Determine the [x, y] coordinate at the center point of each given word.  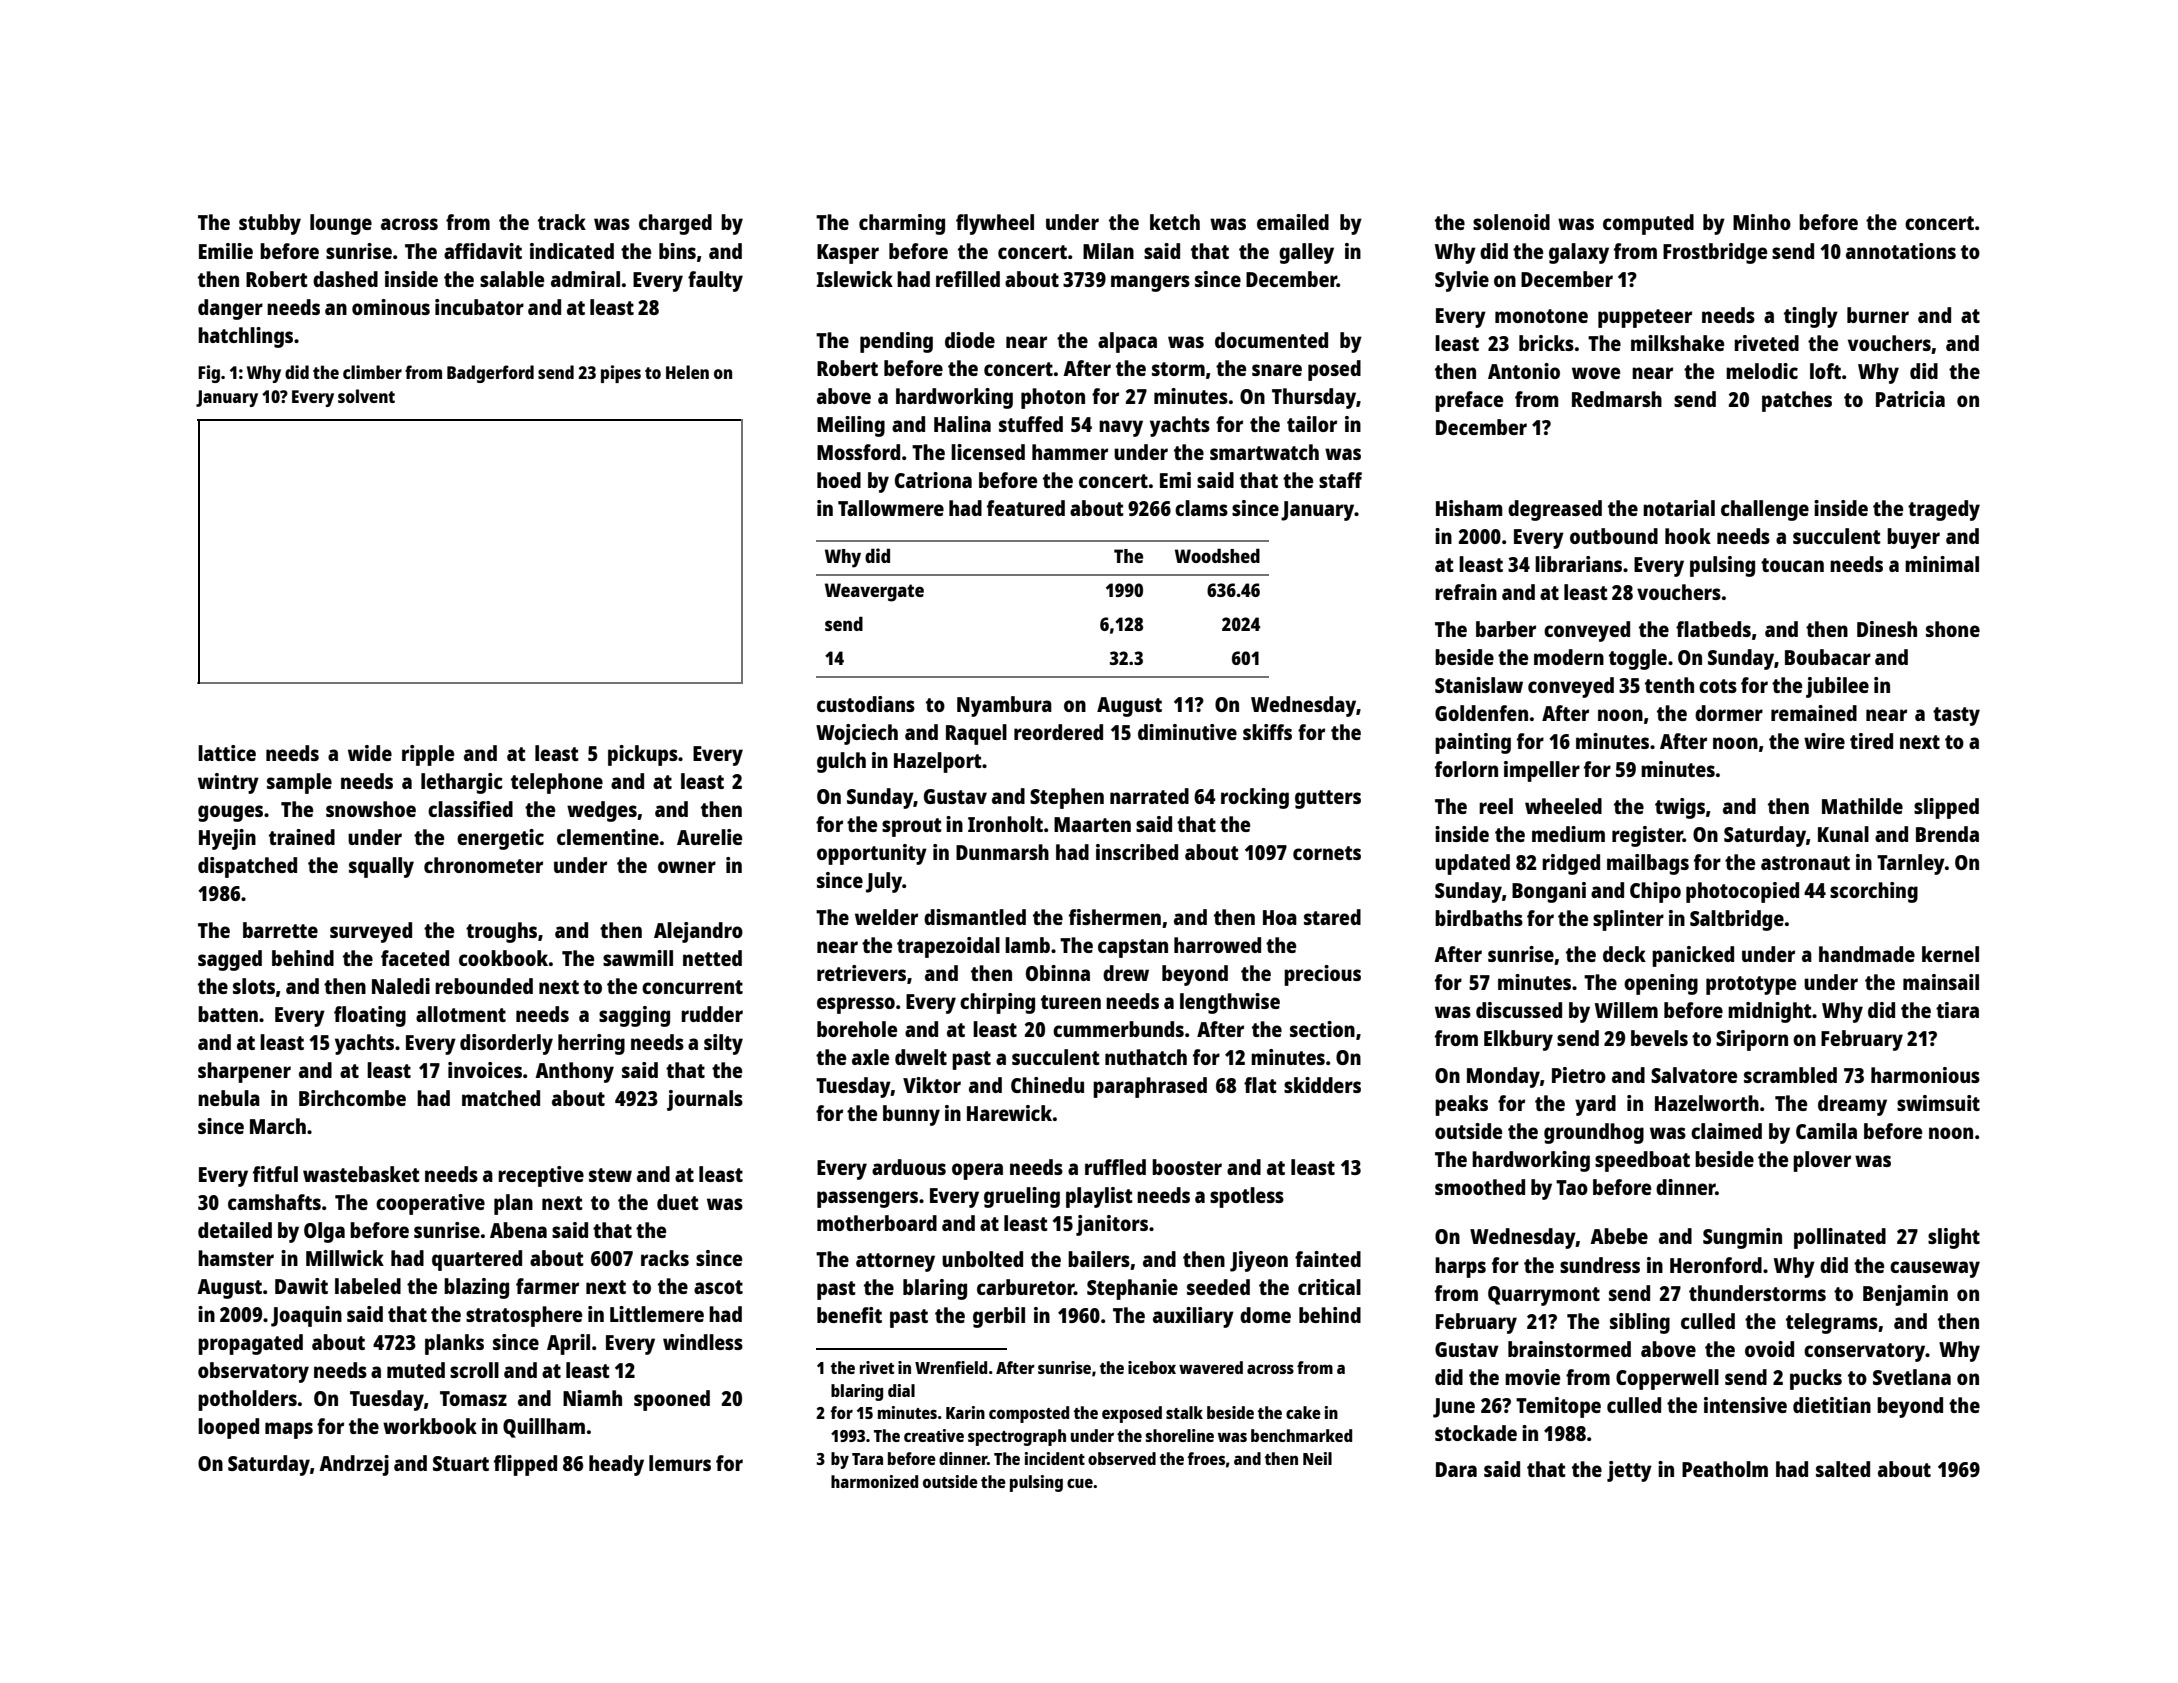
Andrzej [354, 1465]
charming [902, 224]
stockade [1476, 1433]
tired [1871, 741]
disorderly [506, 1044]
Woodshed [1217, 555]
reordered [1058, 732]
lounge [341, 224]
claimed [1726, 1131]
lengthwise [1230, 1003]
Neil [1317, 1458]
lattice [227, 753]
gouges [230, 813]
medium [1568, 834]
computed [1648, 224]
